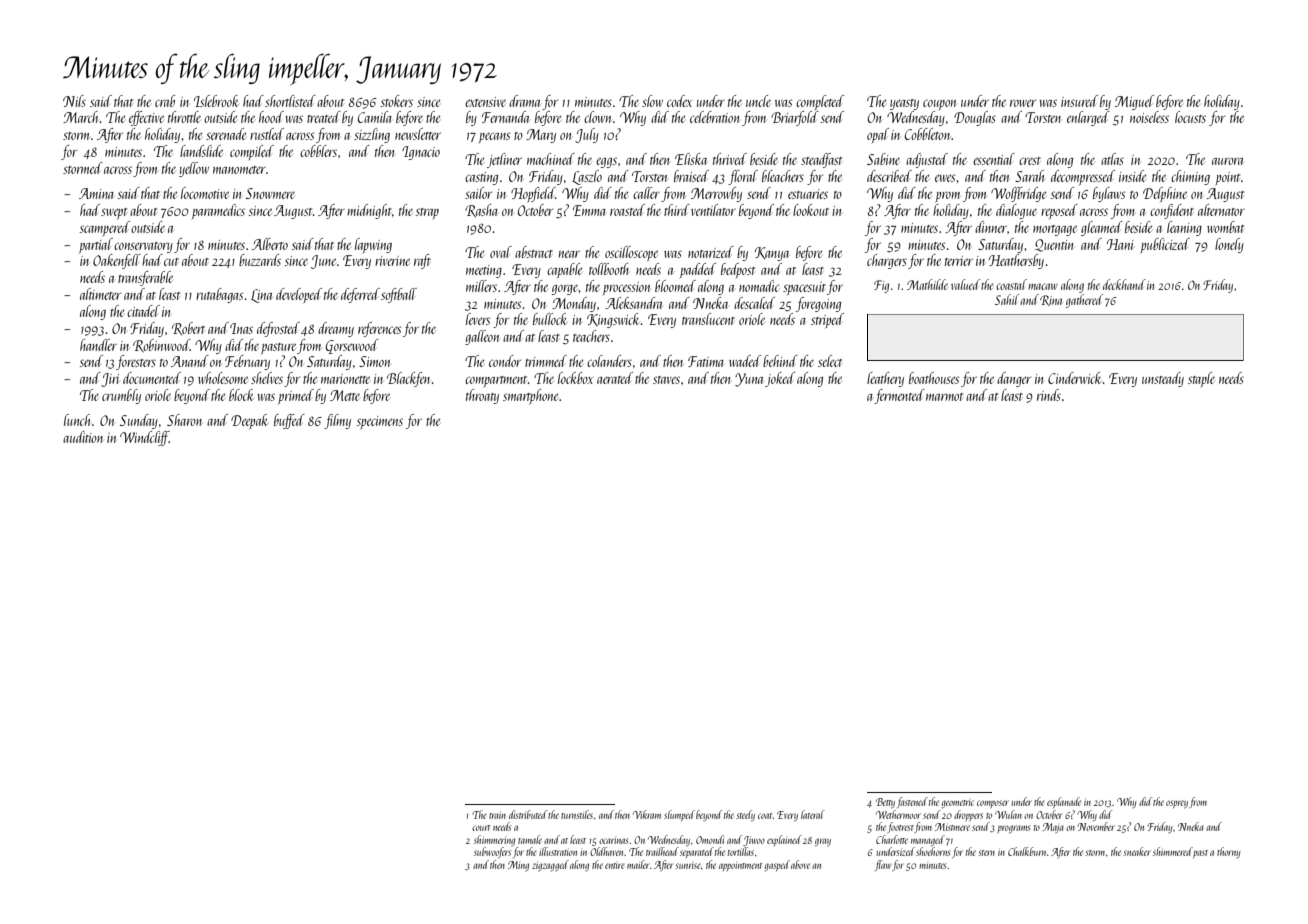 This image has width=1308, height=924. Describe the element at coordinates (928, 134) in the image. I see `Cobbleton` at that location.
